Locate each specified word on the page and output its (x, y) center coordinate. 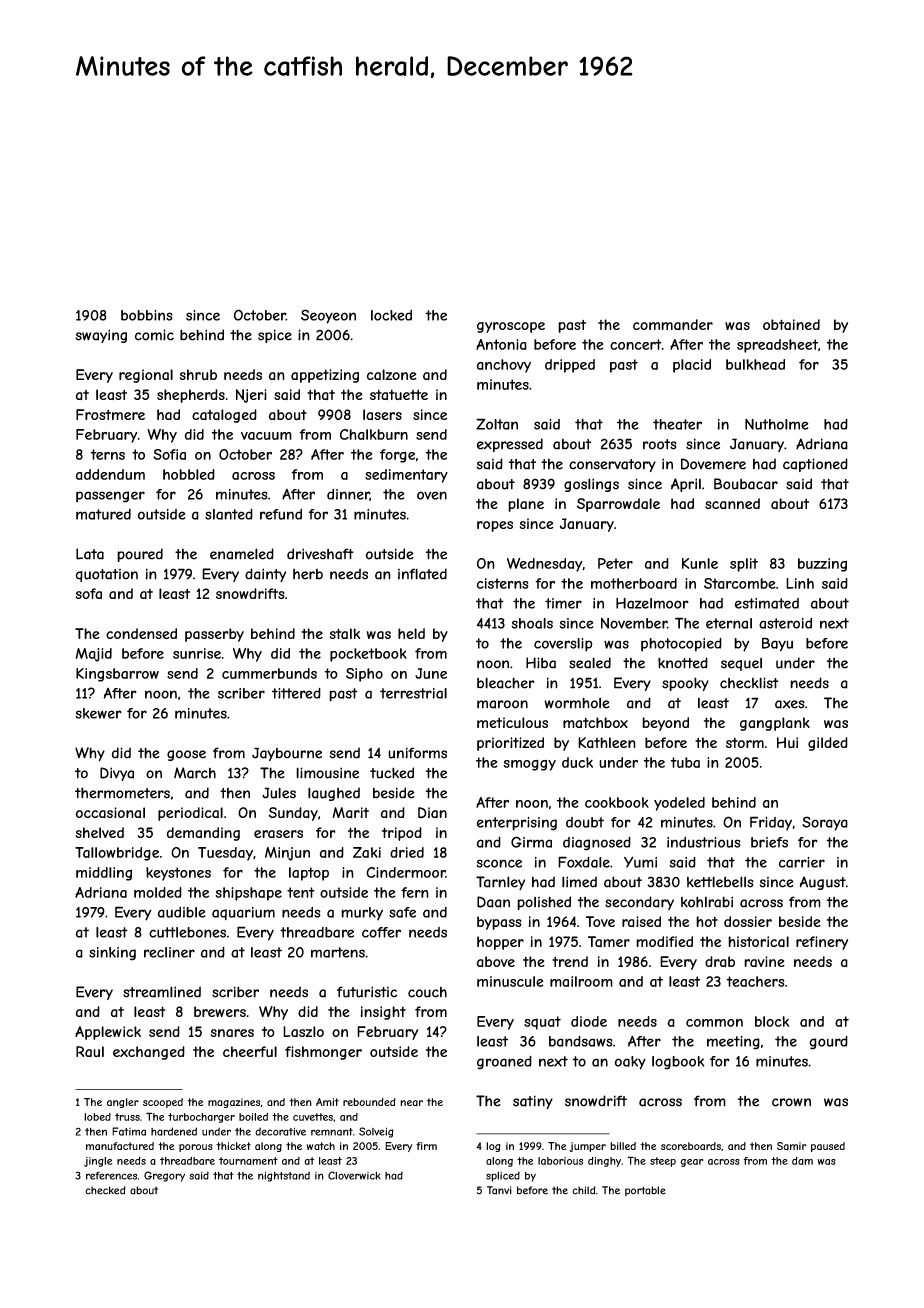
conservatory (612, 465)
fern (415, 892)
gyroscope (511, 327)
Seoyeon (328, 316)
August (822, 883)
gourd (828, 1043)
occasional (110, 812)
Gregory (164, 1176)
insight (383, 1013)
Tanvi (499, 1190)
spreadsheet (777, 346)
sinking (112, 954)
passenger (110, 497)
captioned (815, 465)
